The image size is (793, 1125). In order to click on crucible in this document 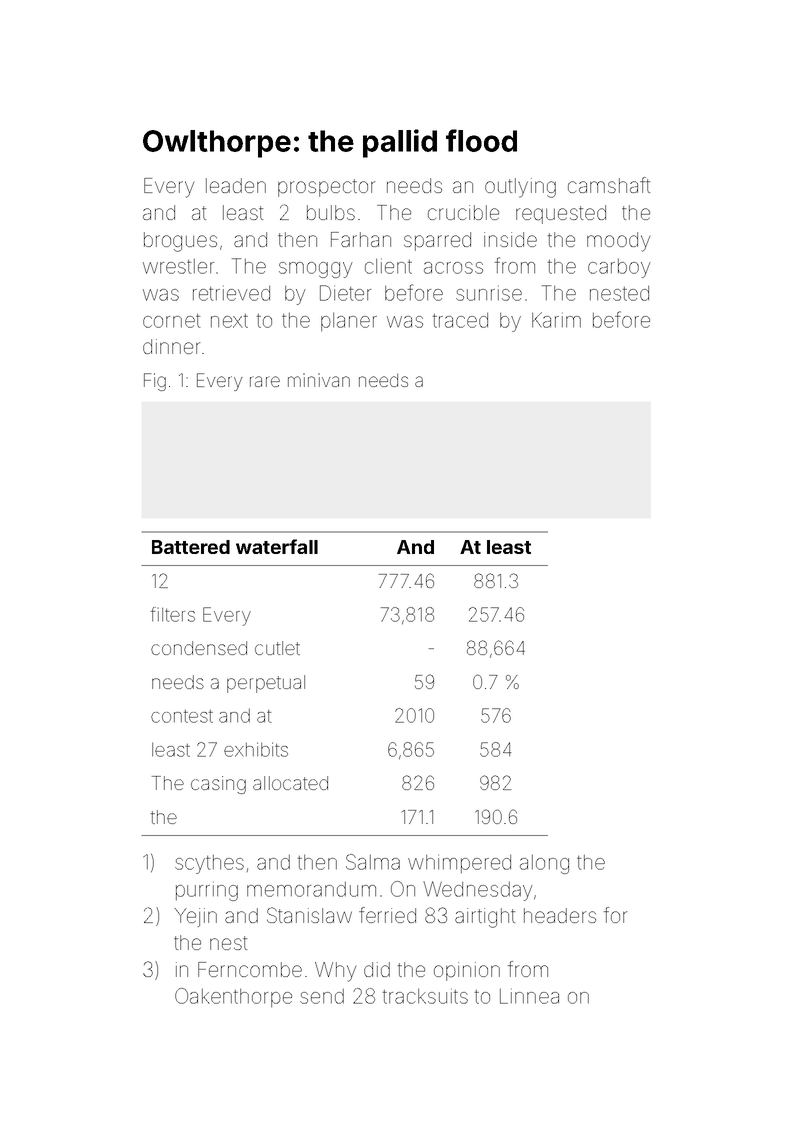, I will do `click(463, 212)`.
